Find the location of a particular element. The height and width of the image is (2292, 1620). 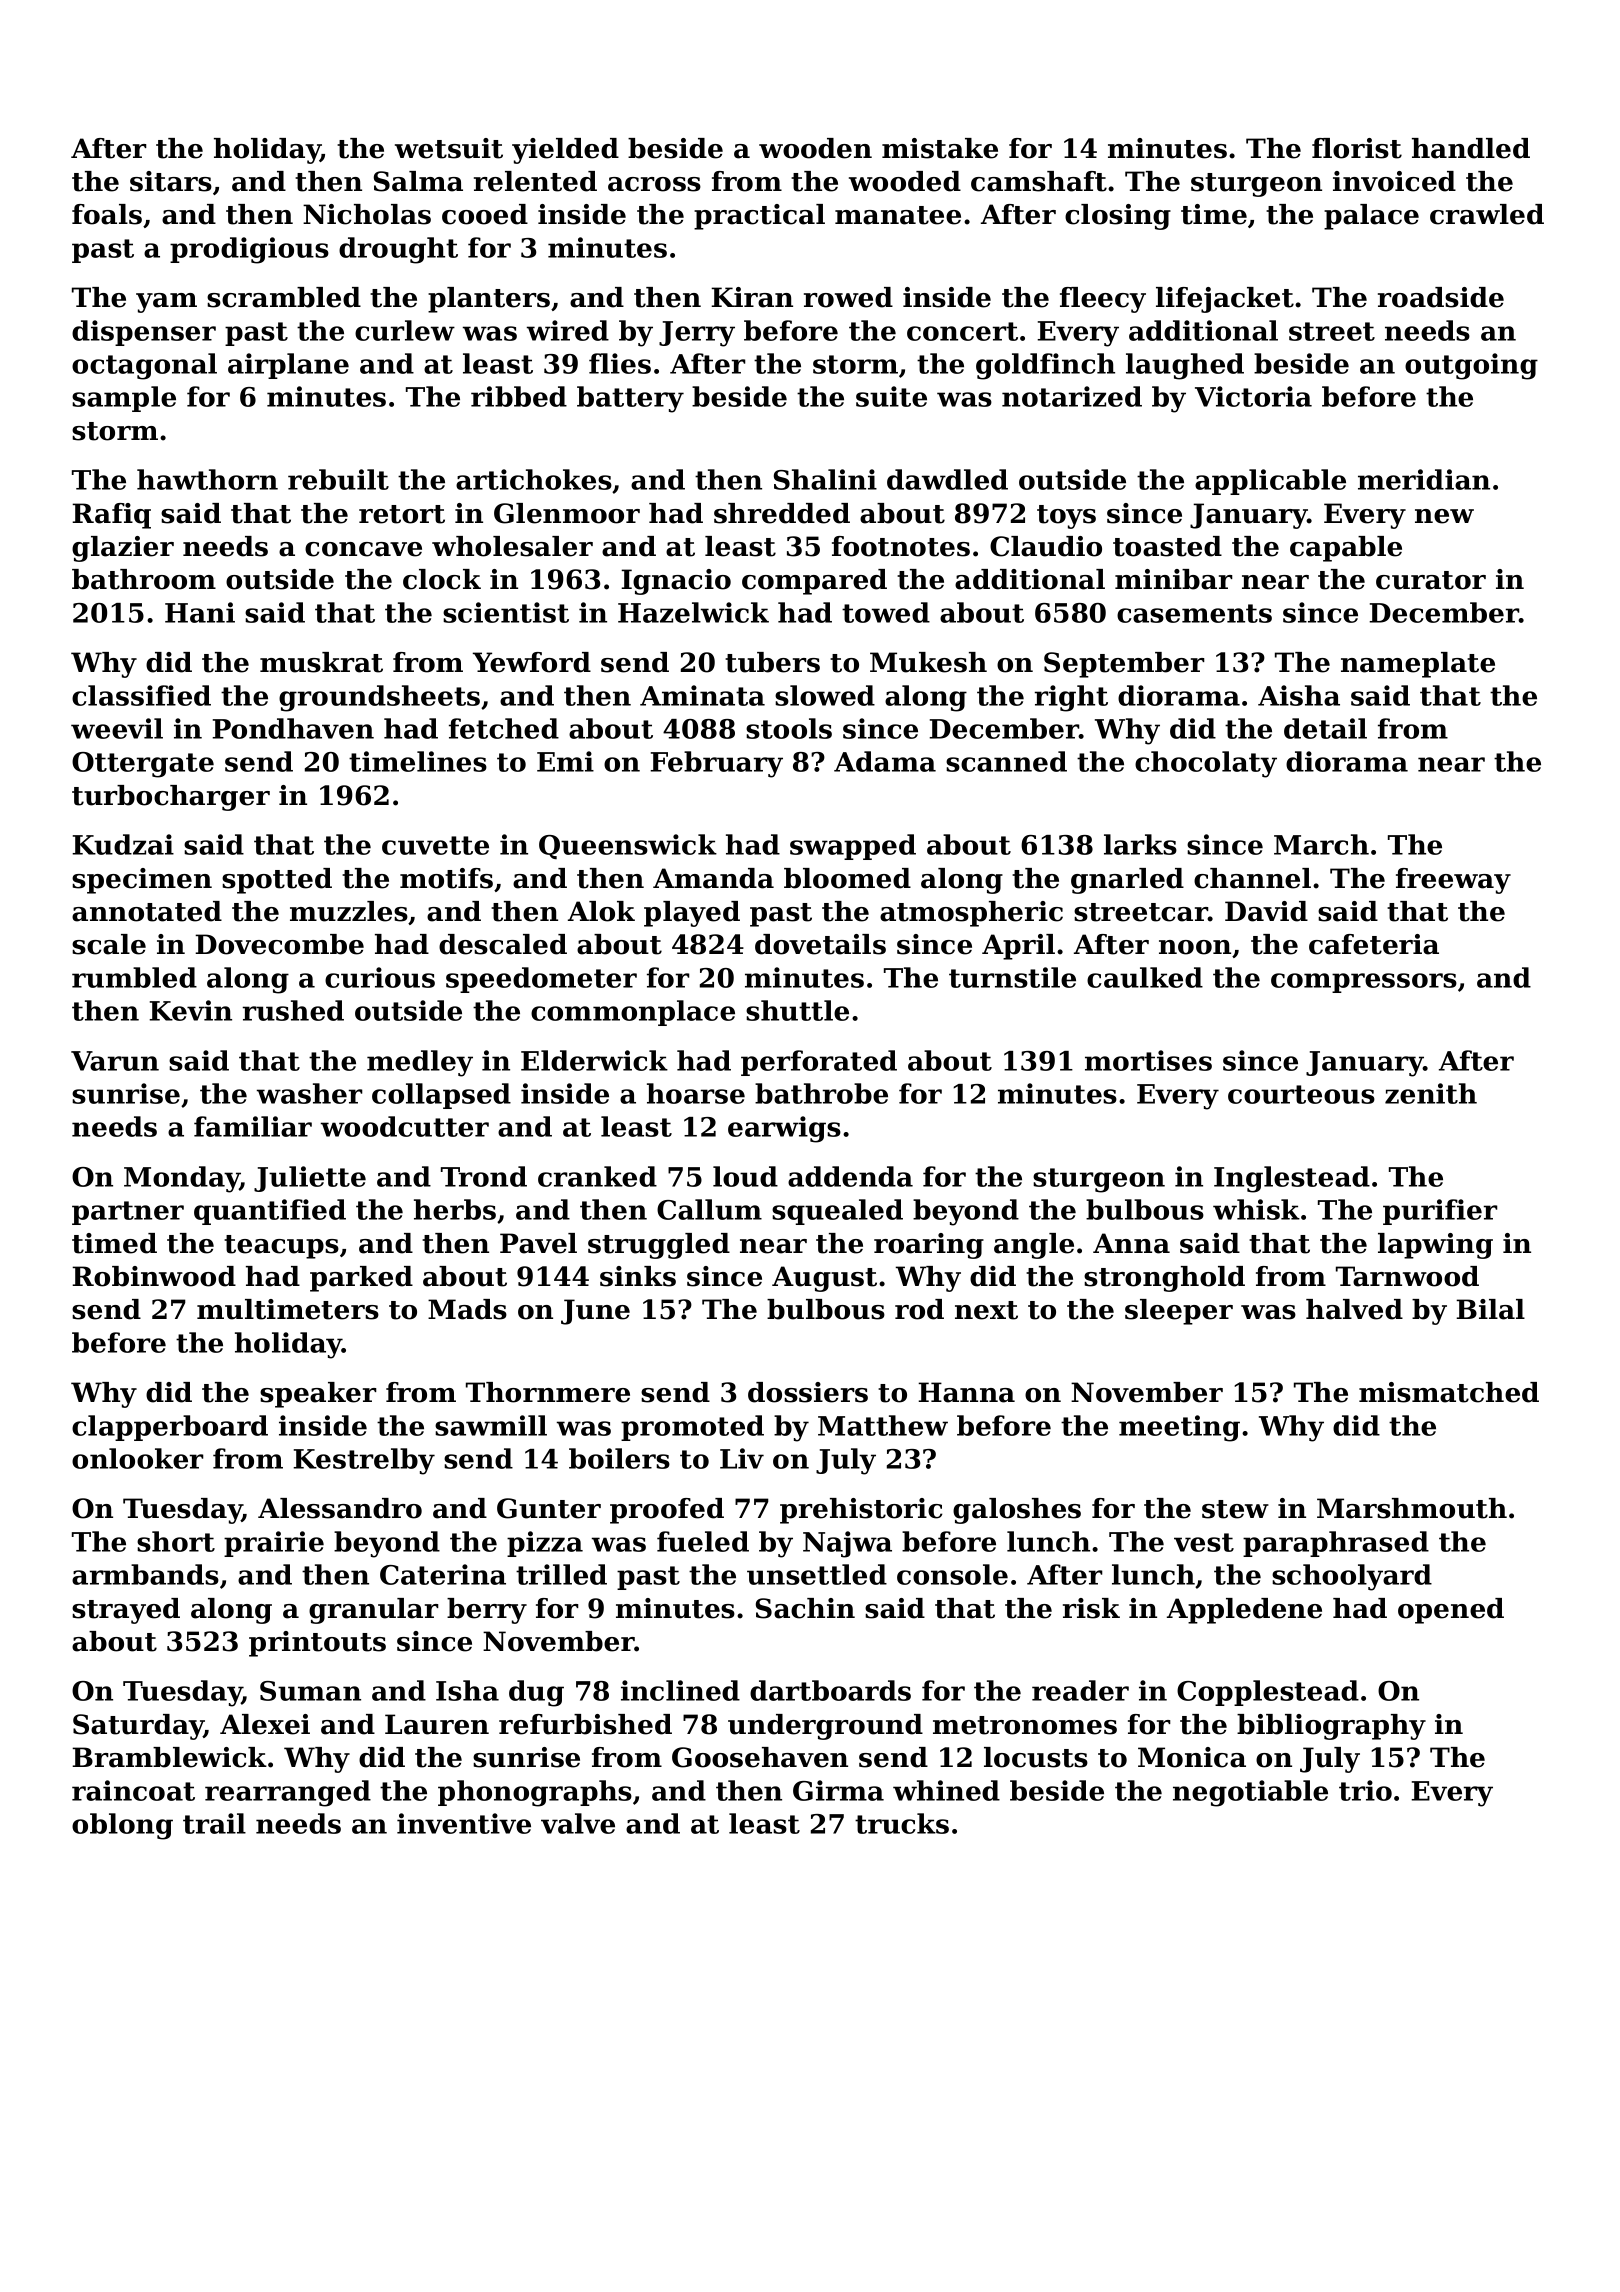

bathrobe is located at coordinates (821, 1093).
